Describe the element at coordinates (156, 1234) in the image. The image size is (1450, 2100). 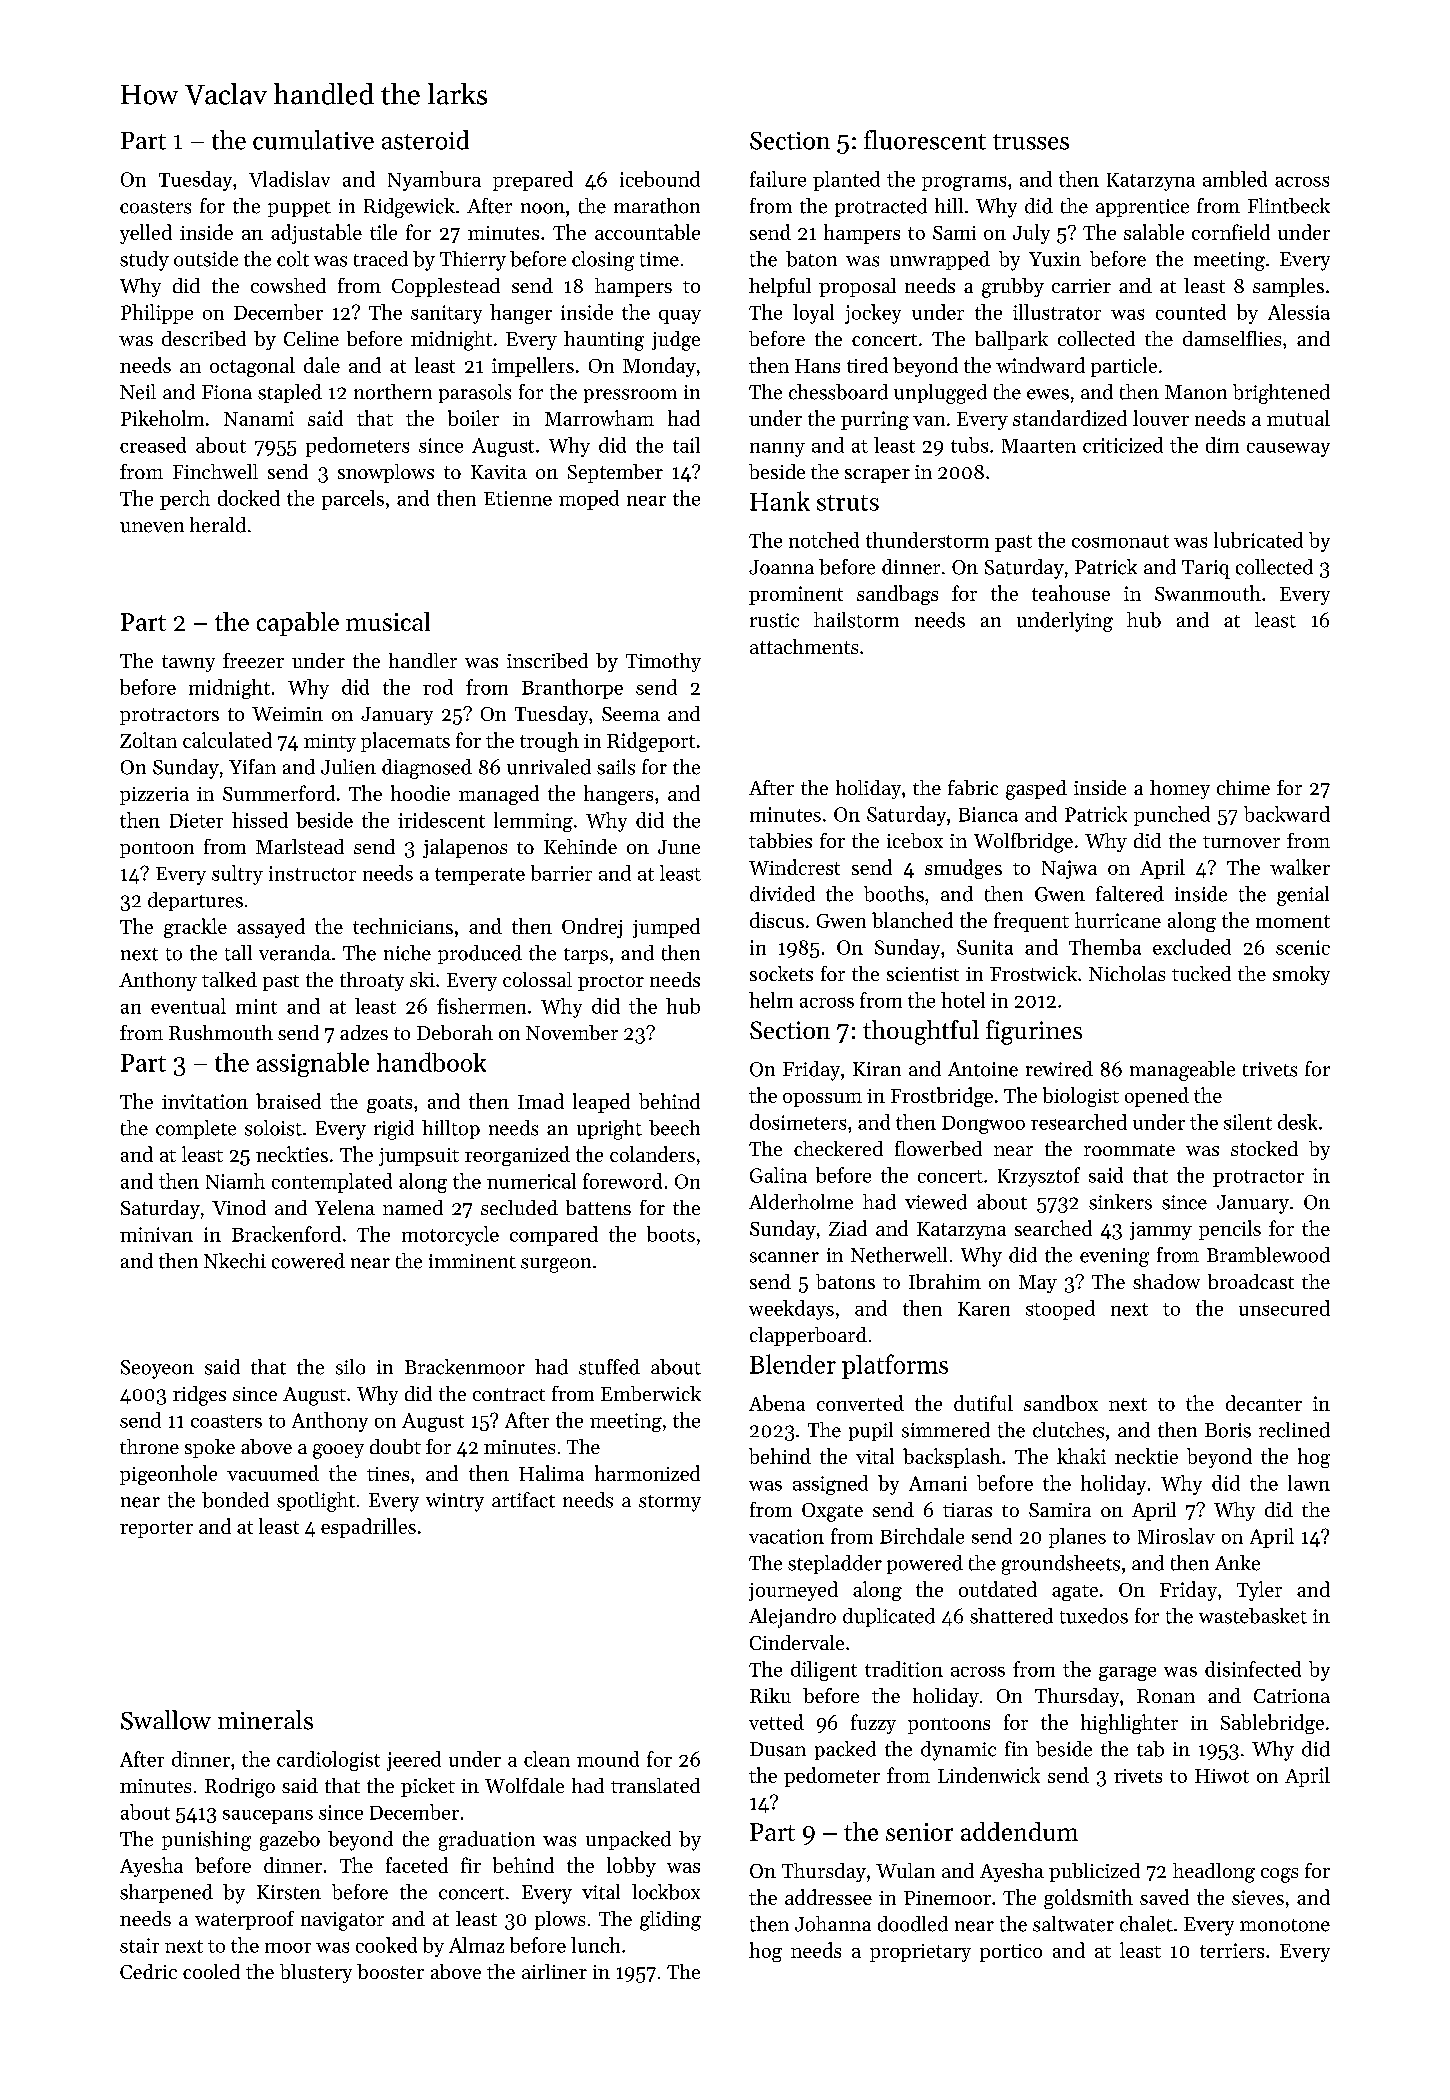
I see `minivan` at that location.
